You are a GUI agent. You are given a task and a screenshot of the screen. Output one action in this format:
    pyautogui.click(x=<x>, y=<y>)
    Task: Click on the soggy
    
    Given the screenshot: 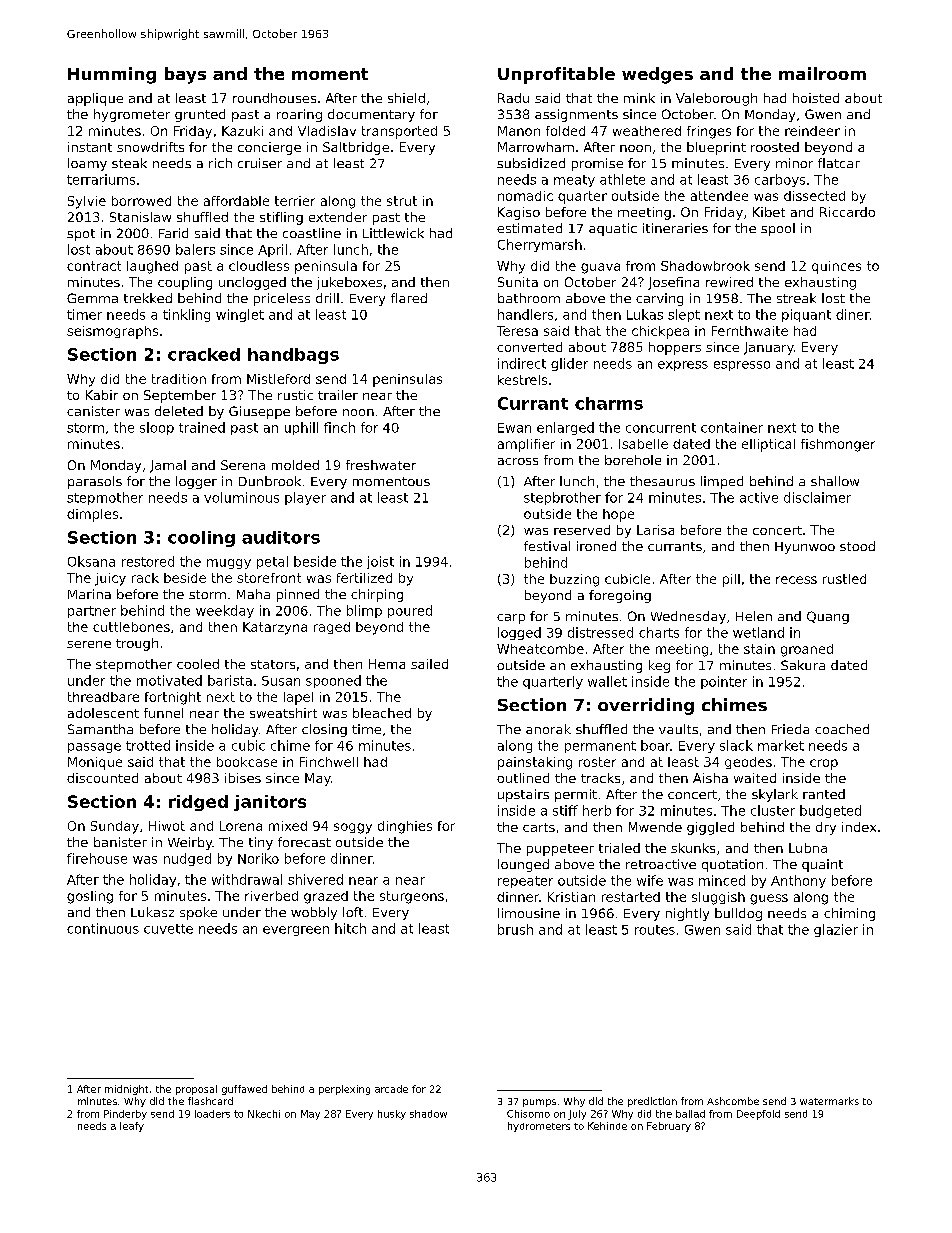 What is the action you would take?
    pyautogui.click(x=353, y=828)
